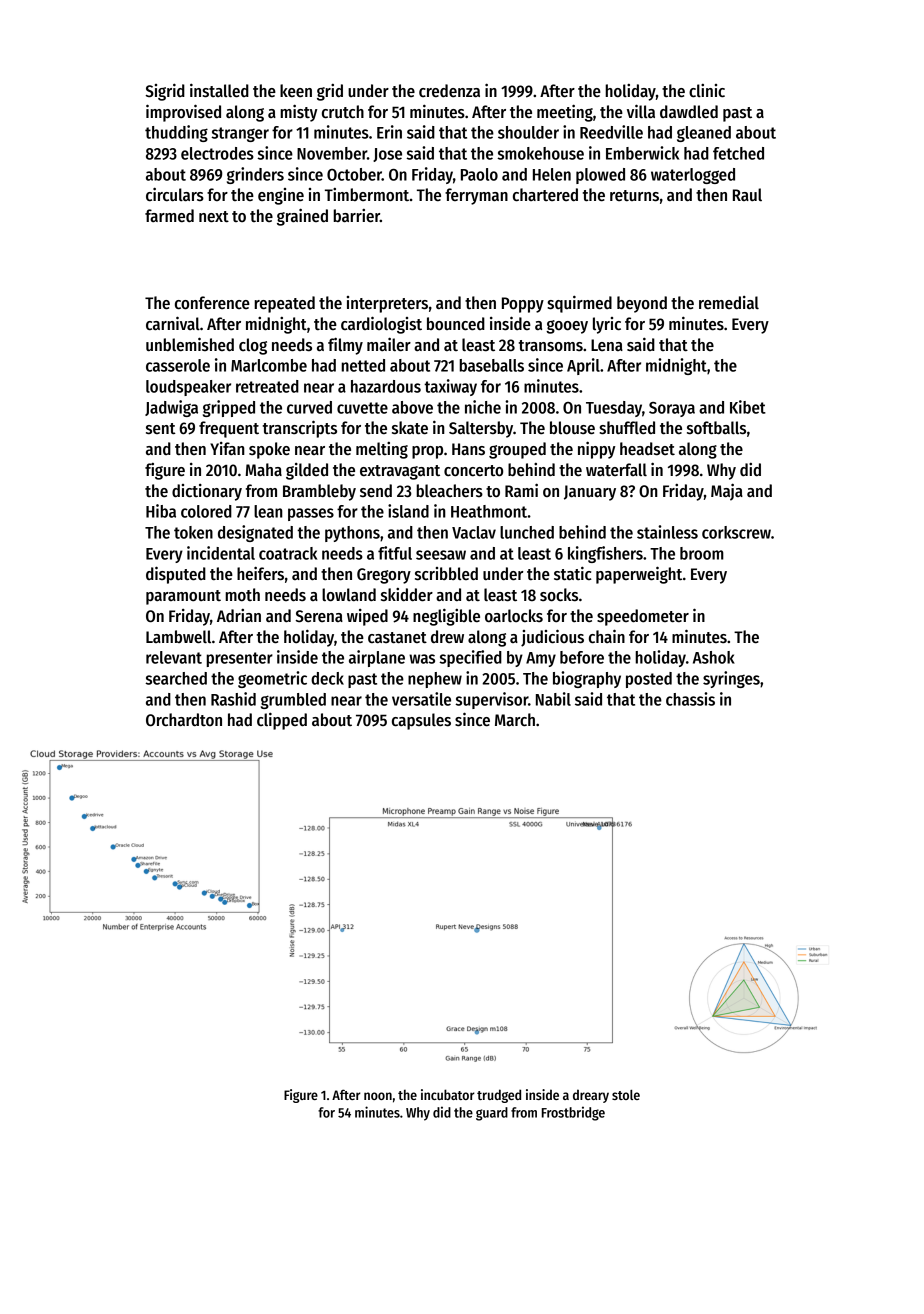 The image size is (924, 1314). What do you see at coordinates (565, 113) in the image?
I see `meeting` at bounding box center [565, 113].
